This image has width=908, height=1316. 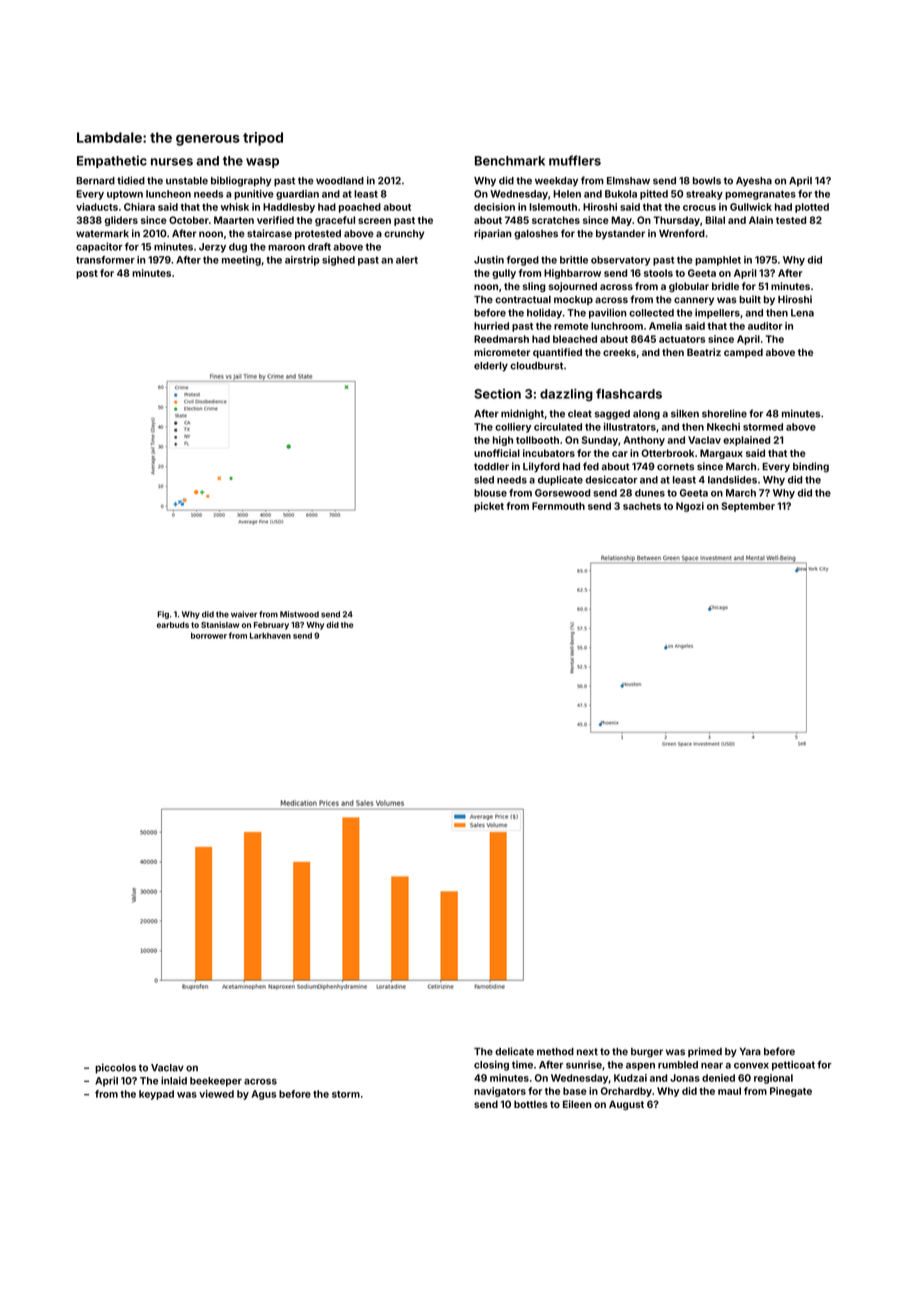 I want to click on meeting, so click(x=241, y=261).
